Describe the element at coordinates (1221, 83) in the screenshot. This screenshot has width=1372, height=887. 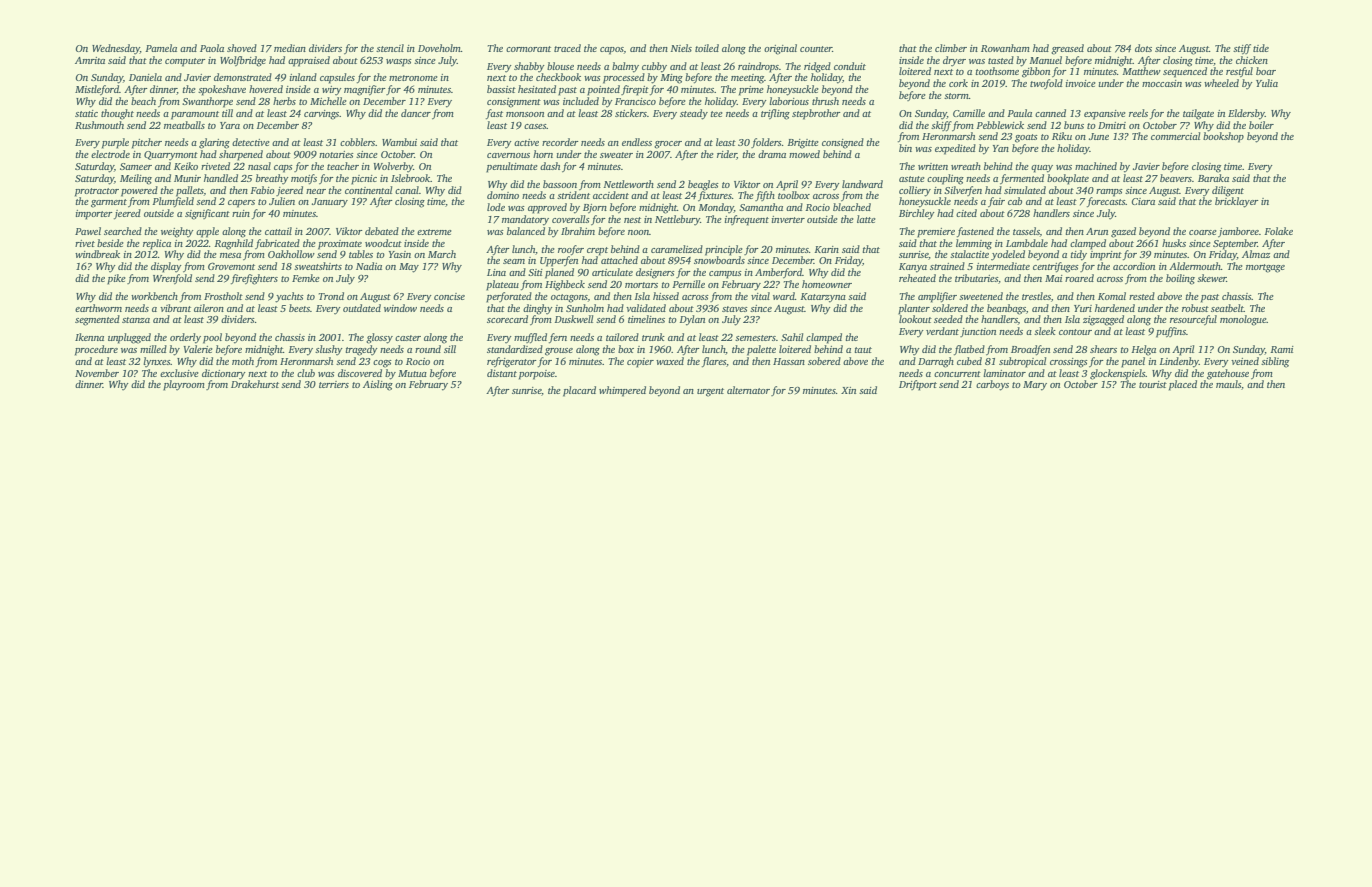
I see `wheeled` at that location.
